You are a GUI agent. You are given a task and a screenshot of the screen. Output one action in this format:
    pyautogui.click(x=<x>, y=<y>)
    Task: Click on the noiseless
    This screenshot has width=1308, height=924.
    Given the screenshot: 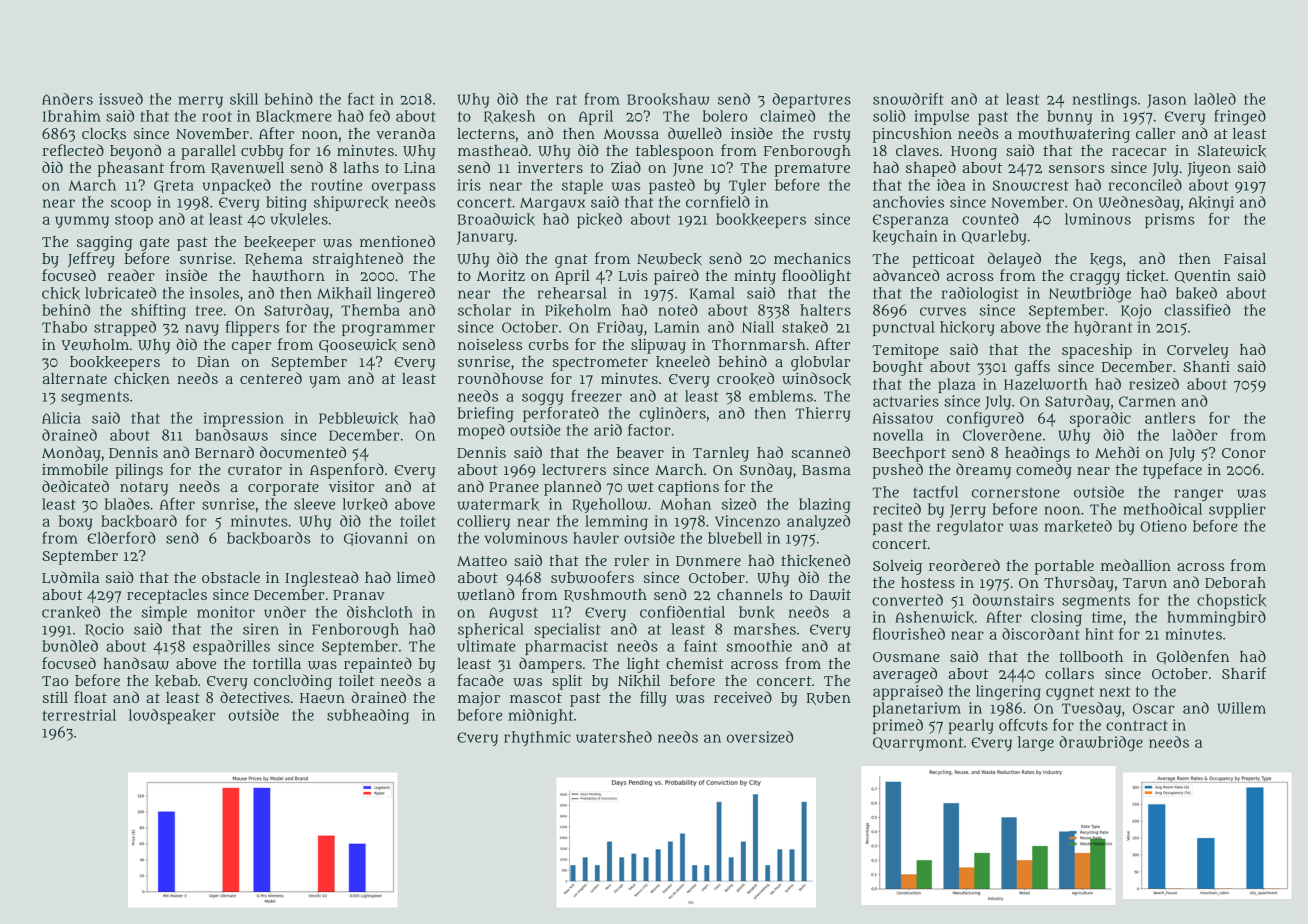 What is the action you would take?
    pyautogui.click(x=490, y=344)
